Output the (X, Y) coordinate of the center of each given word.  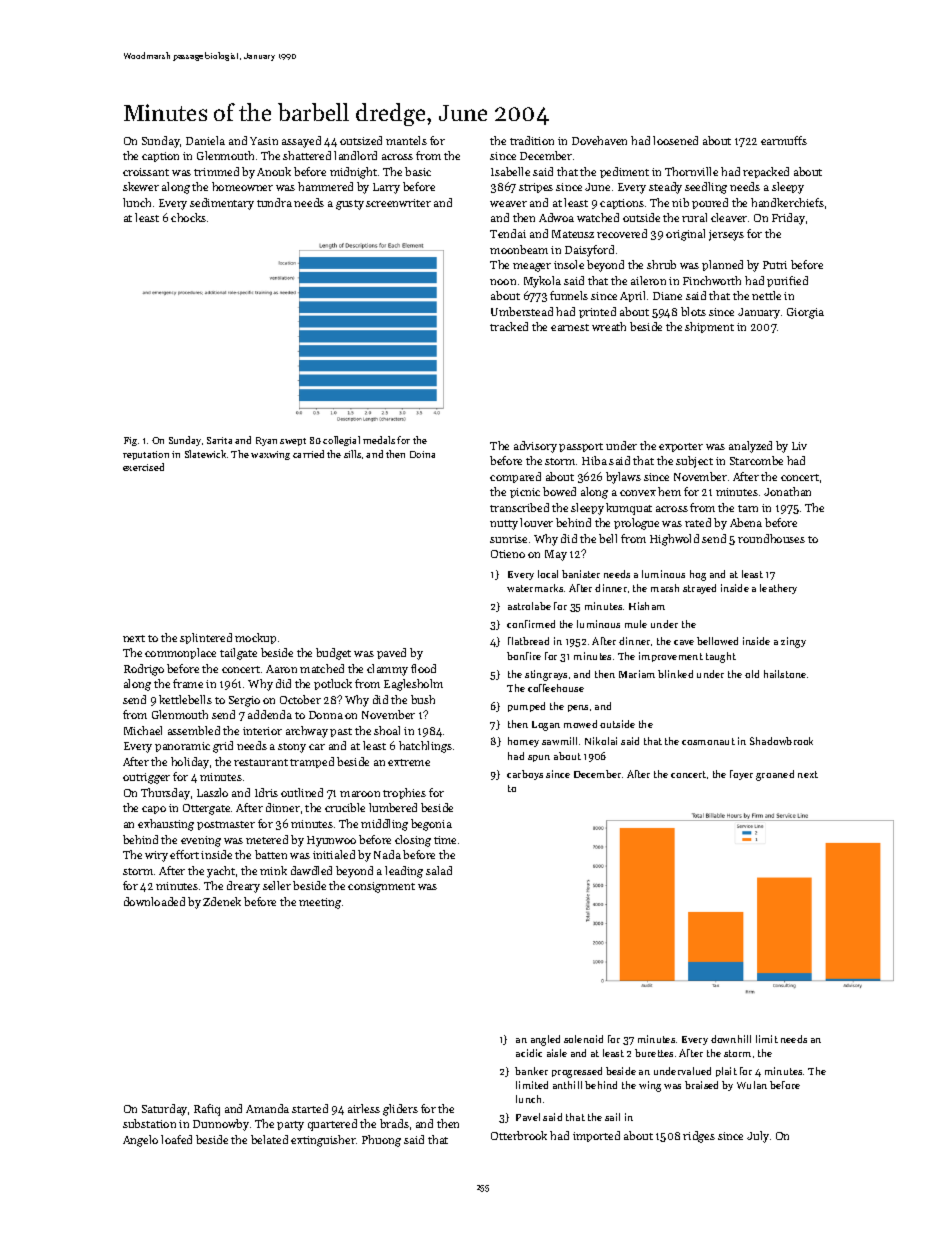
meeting (320, 903)
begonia (431, 825)
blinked (675, 674)
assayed (301, 142)
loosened (675, 140)
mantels (406, 140)
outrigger (146, 778)
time (445, 840)
